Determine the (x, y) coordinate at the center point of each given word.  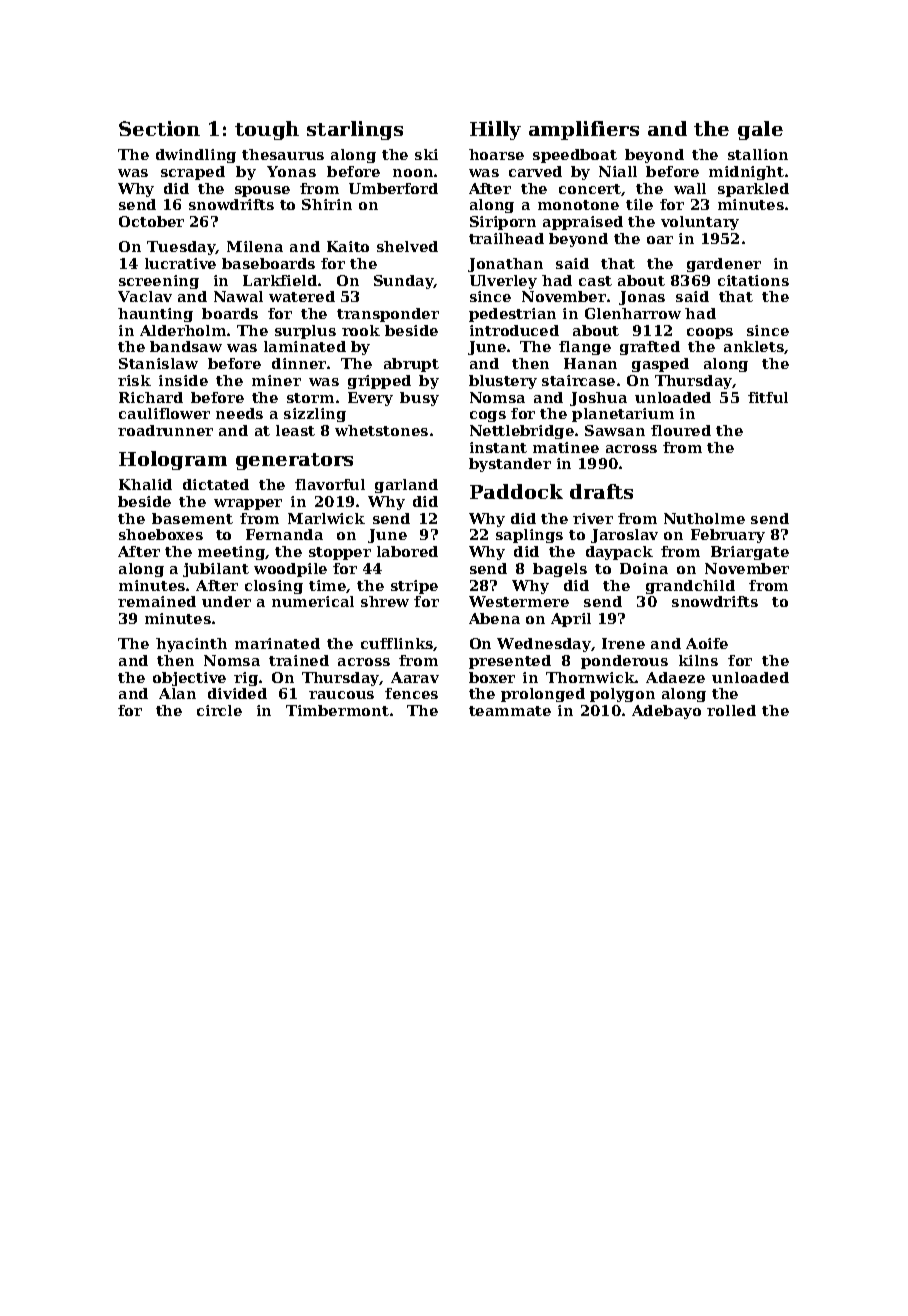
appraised (583, 223)
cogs (488, 416)
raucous (341, 695)
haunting (155, 315)
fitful (768, 397)
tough (267, 130)
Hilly (495, 130)
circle (219, 710)
